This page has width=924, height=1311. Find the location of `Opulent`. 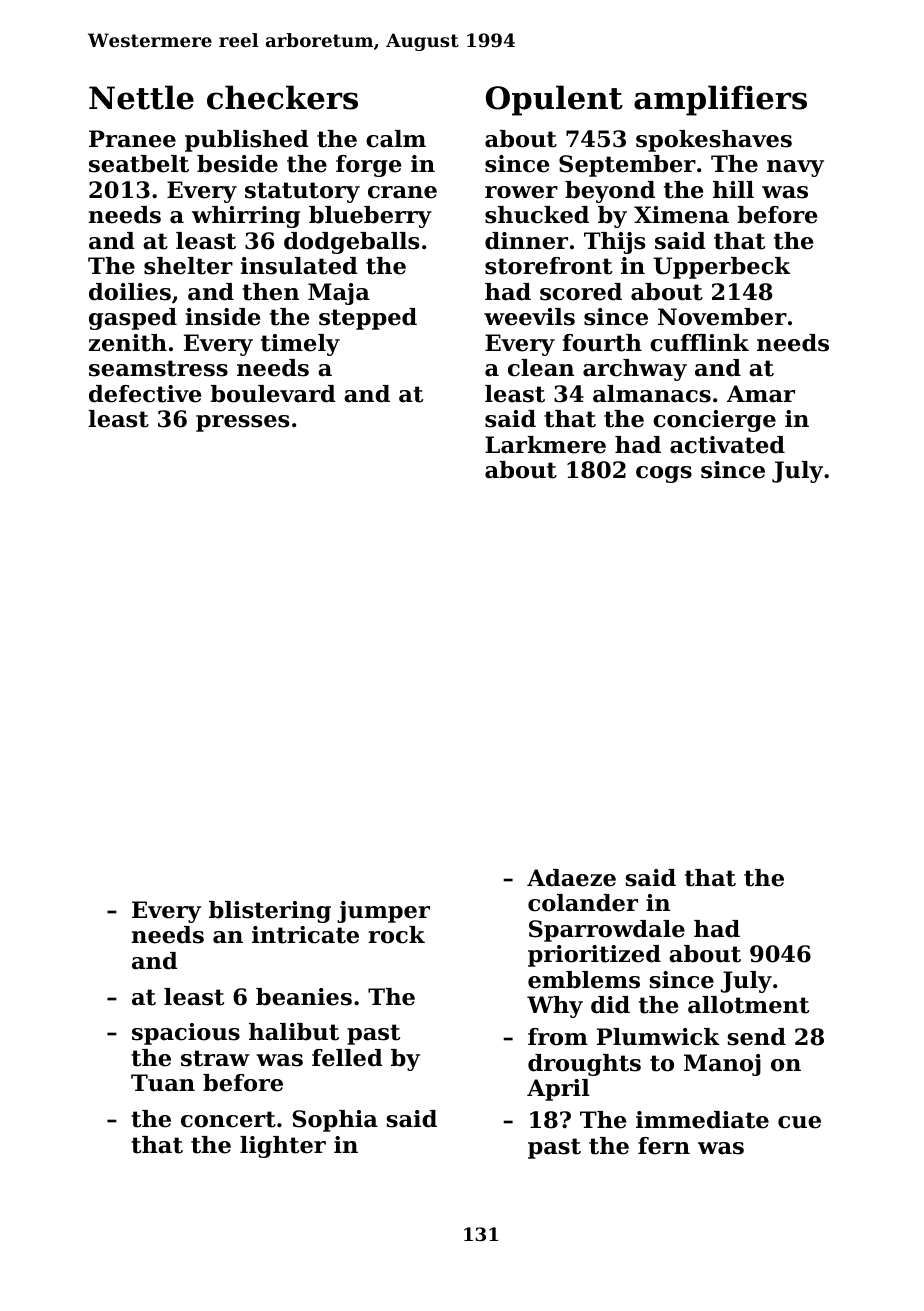

Opulent is located at coordinates (554, 100).
